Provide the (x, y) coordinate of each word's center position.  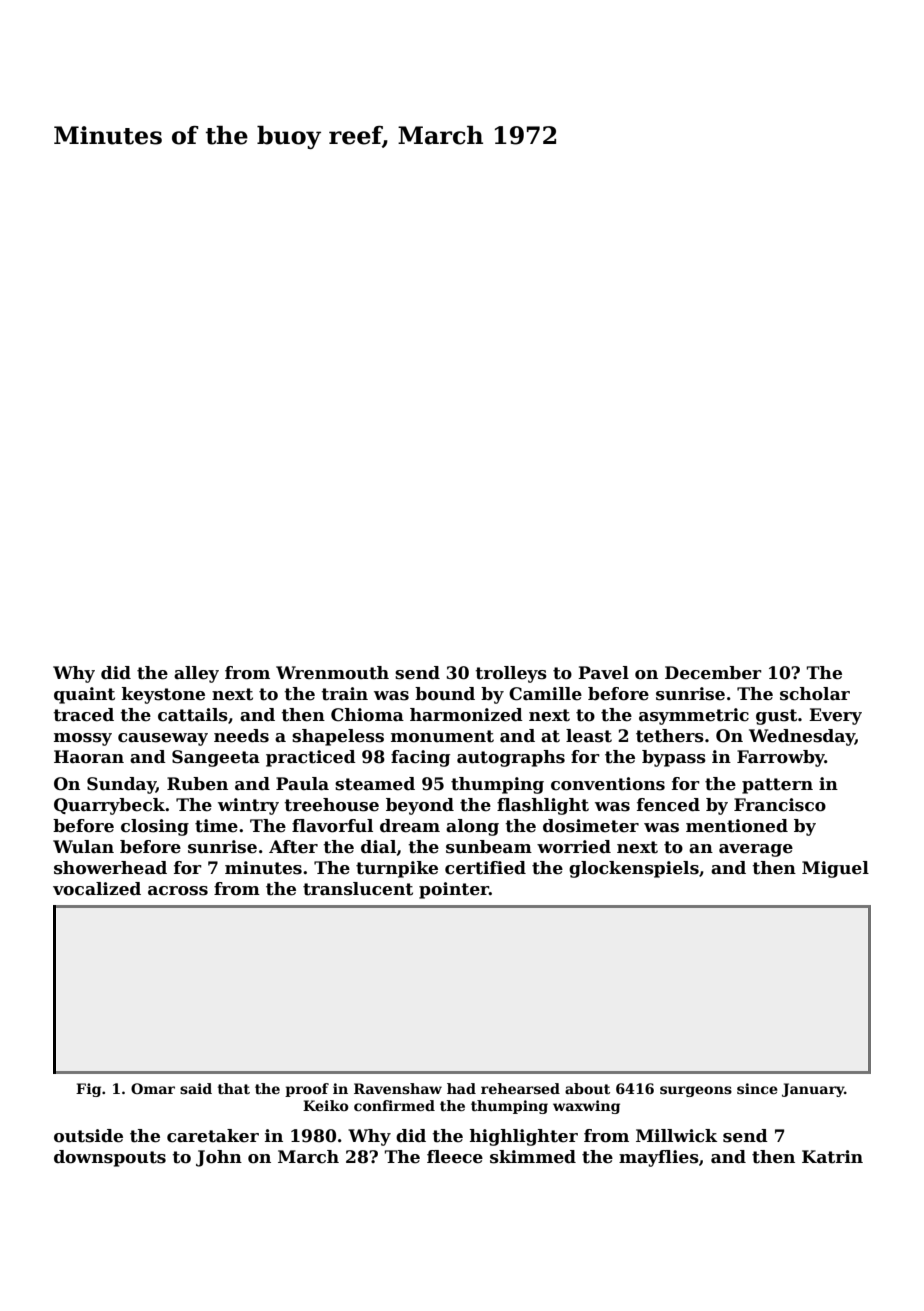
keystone (163, 695)
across (178, 891)
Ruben (197, 784)
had (461, 1088)
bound (445, 694)
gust (776, 717)
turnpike (397, 869)
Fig (88, 1090)
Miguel (835, 869)
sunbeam (489, 847)
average (756, 850)
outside (88, 1136)
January (813, 1090)
